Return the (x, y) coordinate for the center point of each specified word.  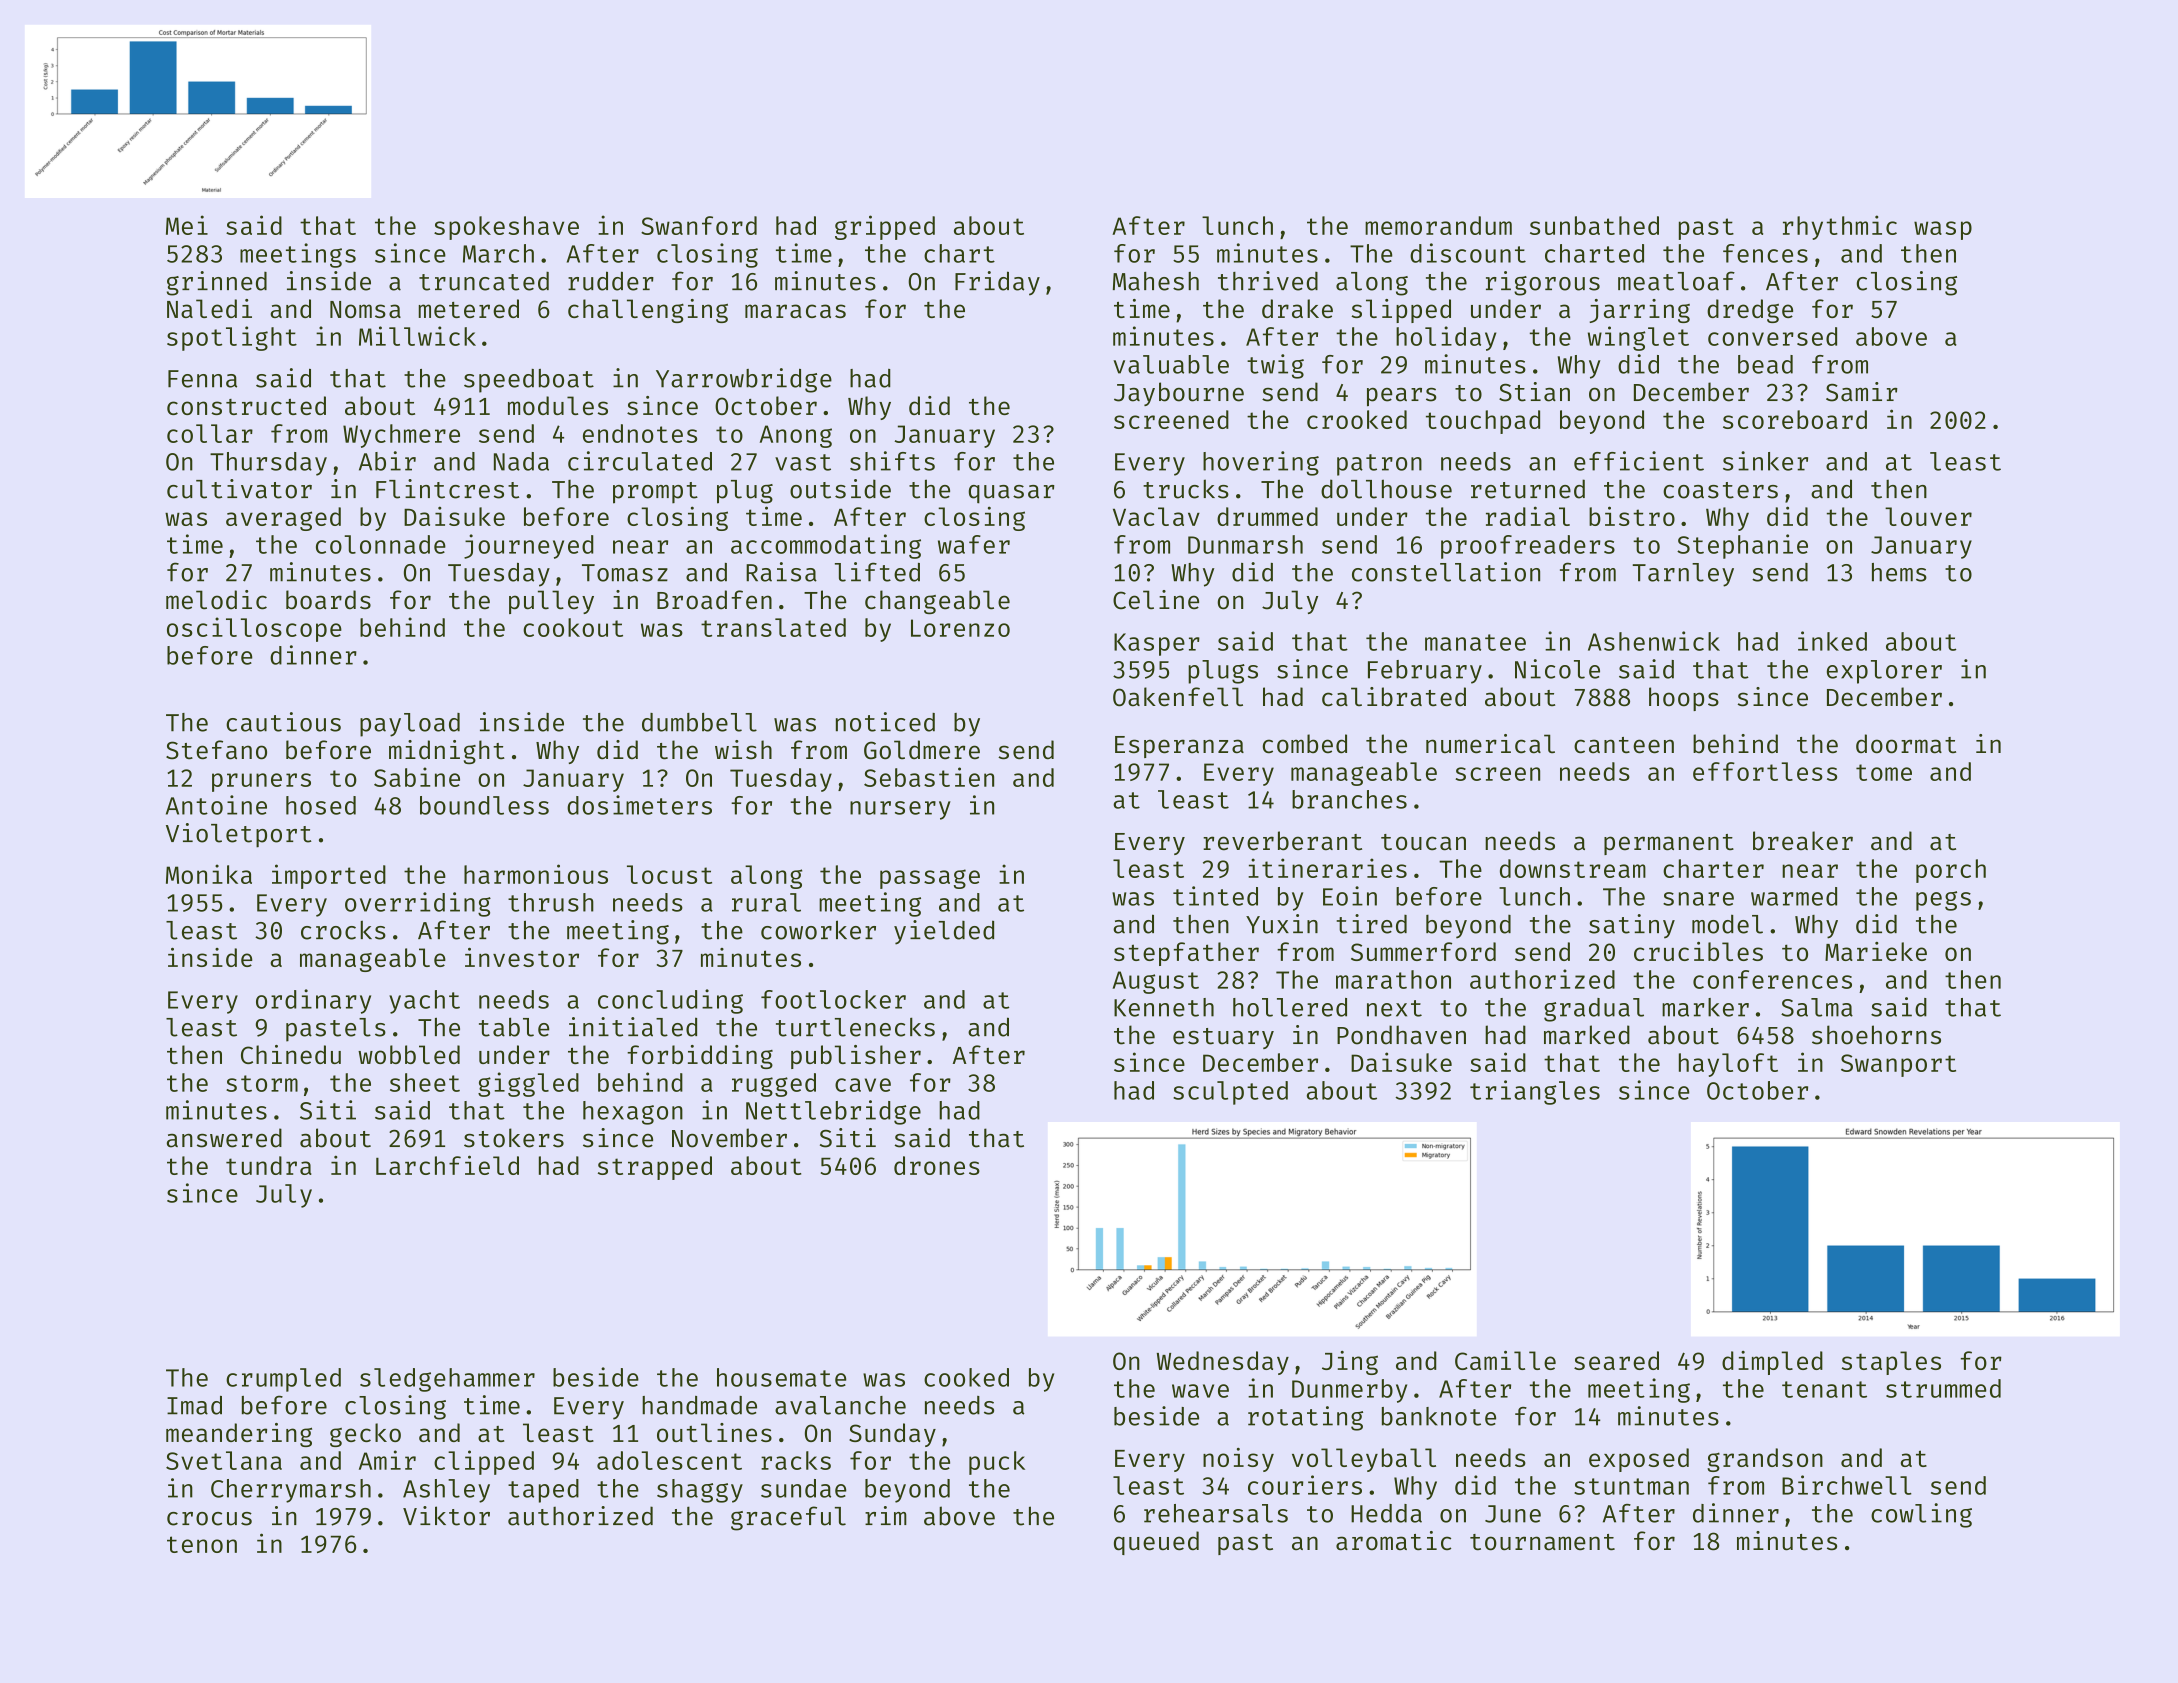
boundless (484, 805)
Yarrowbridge (744, 380)
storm (262, 1083)
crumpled (283, 1380)
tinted (1215, 896)
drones (937, 1165)
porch (1951, 871)
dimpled (1772, 1363)
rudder (611, 281)
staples (1891, 1363)
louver (1928, 516)
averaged (283, 519)
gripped (885, 227)
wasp (1943, 230)
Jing (1350, 1363)
